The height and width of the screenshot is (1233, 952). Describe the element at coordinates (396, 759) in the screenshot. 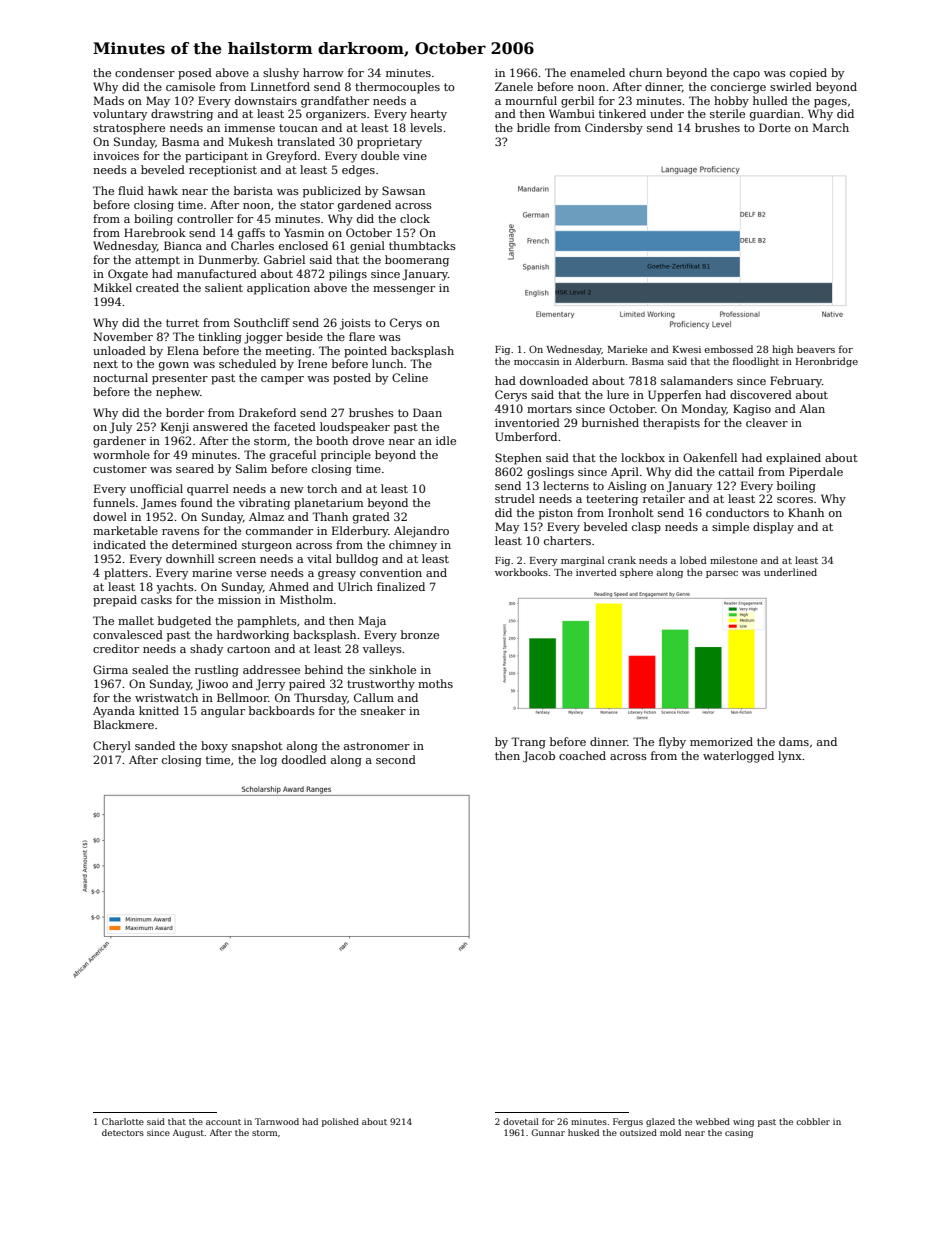

I see `second` at that location.
